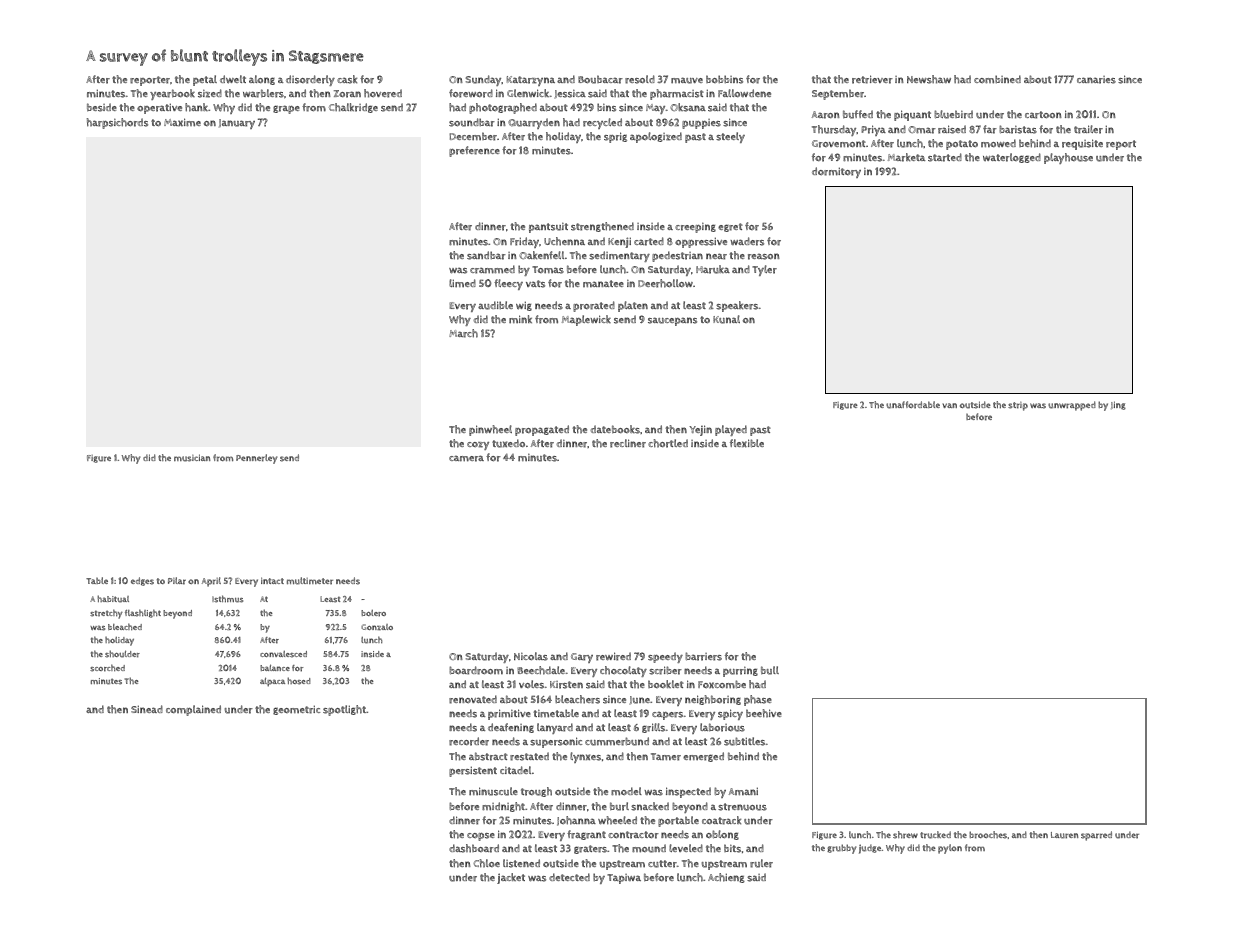 This document has height=952, width=1233. I want to click on canaries, so click(1096, 80).
